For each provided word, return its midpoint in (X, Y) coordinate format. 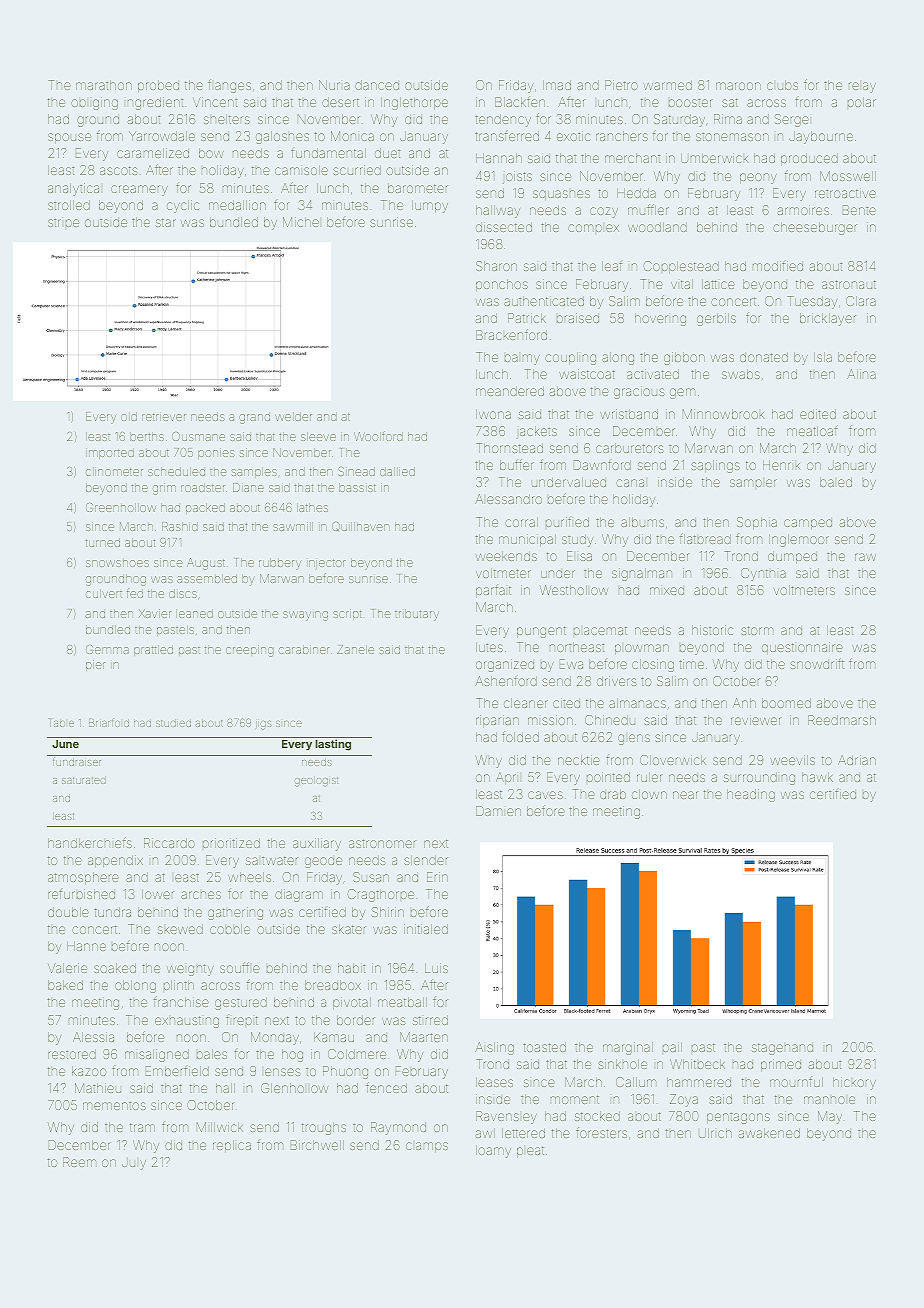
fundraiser (77, 761)
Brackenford (511, 334)
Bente (859, 210)
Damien (498, 811)
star (166, 222)
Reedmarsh (842, 720)
